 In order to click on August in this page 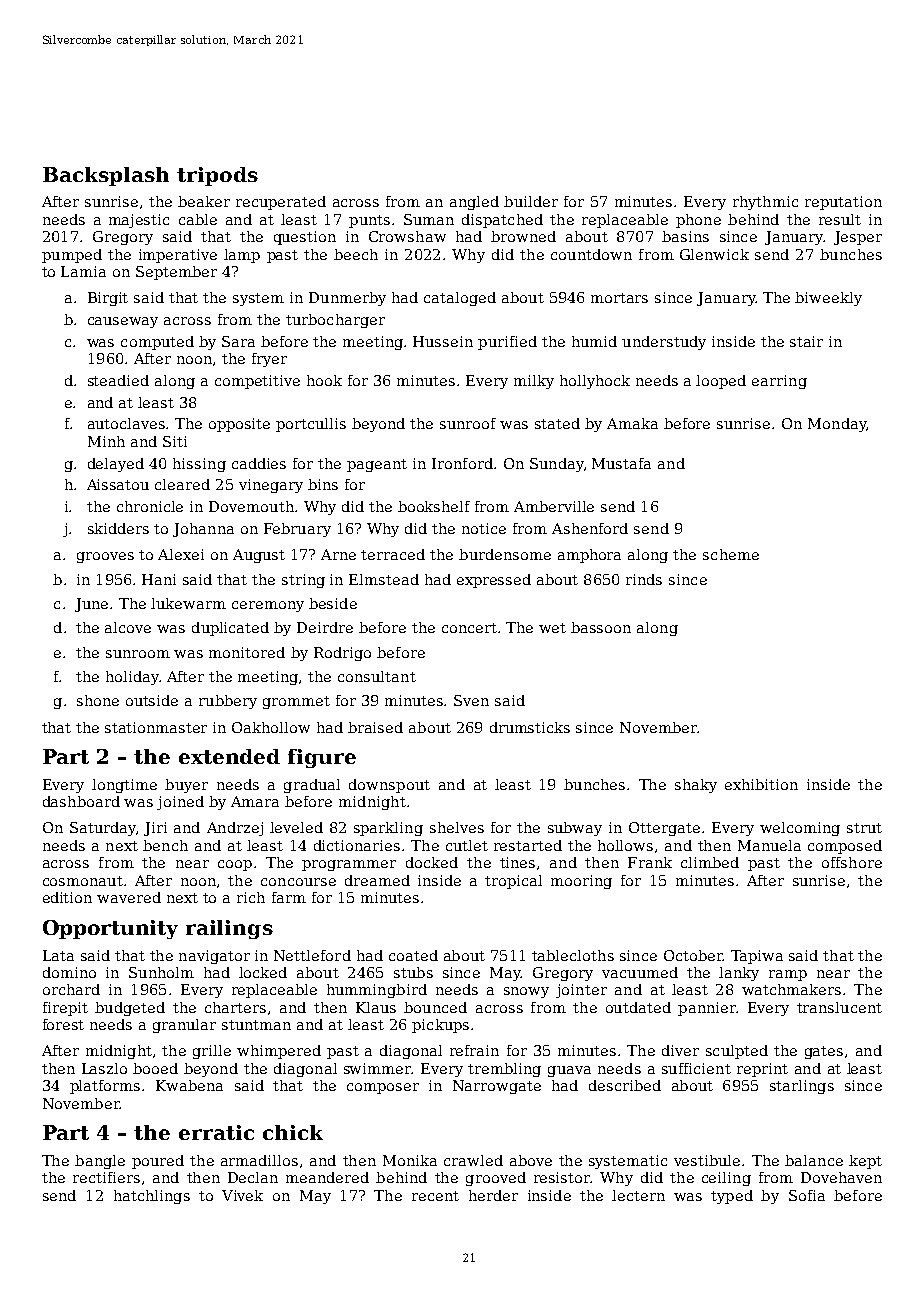, I will do `click(259, 556)`.
